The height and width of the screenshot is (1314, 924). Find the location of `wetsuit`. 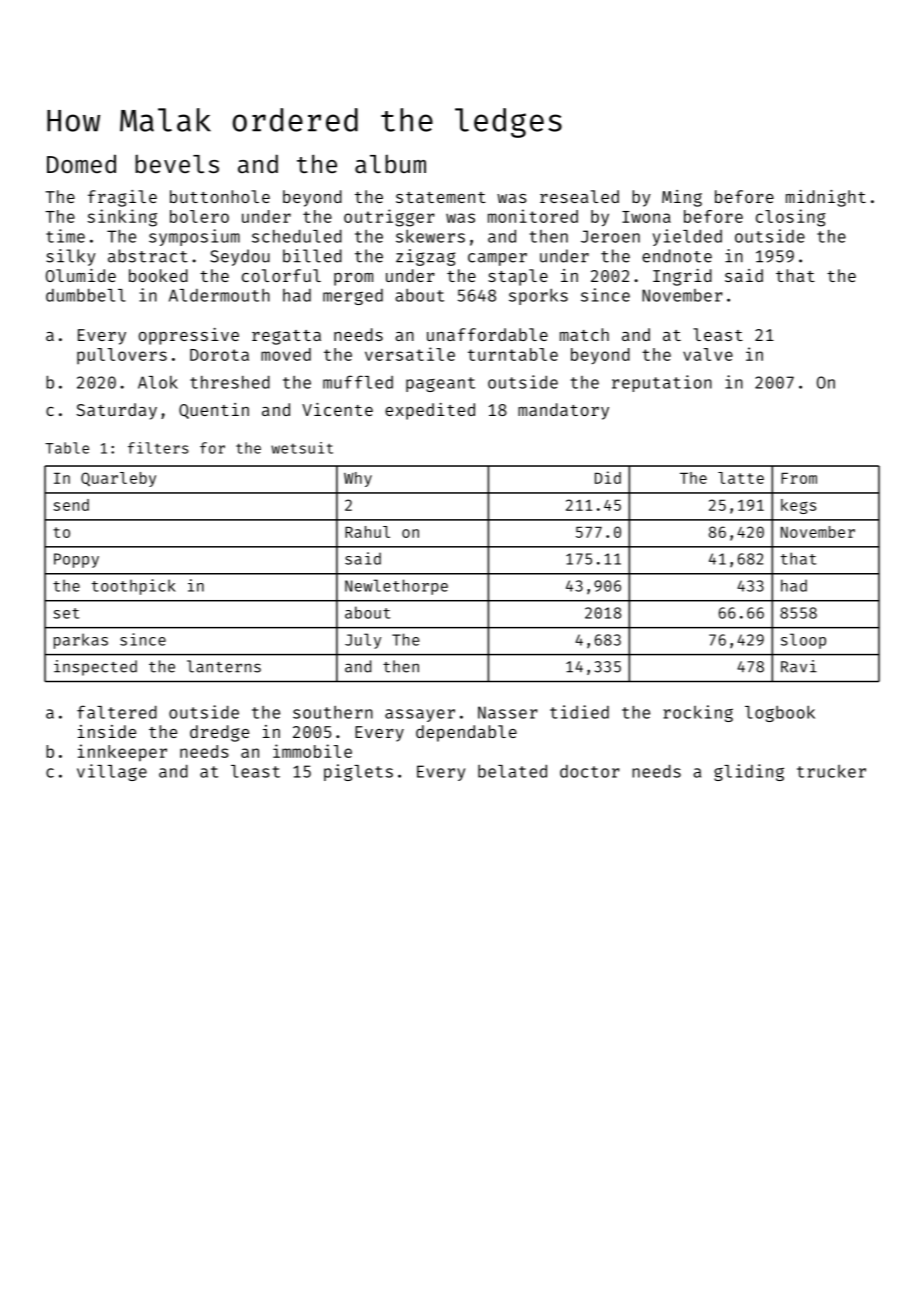

wetsuit is located at coordinates (302, 448).
